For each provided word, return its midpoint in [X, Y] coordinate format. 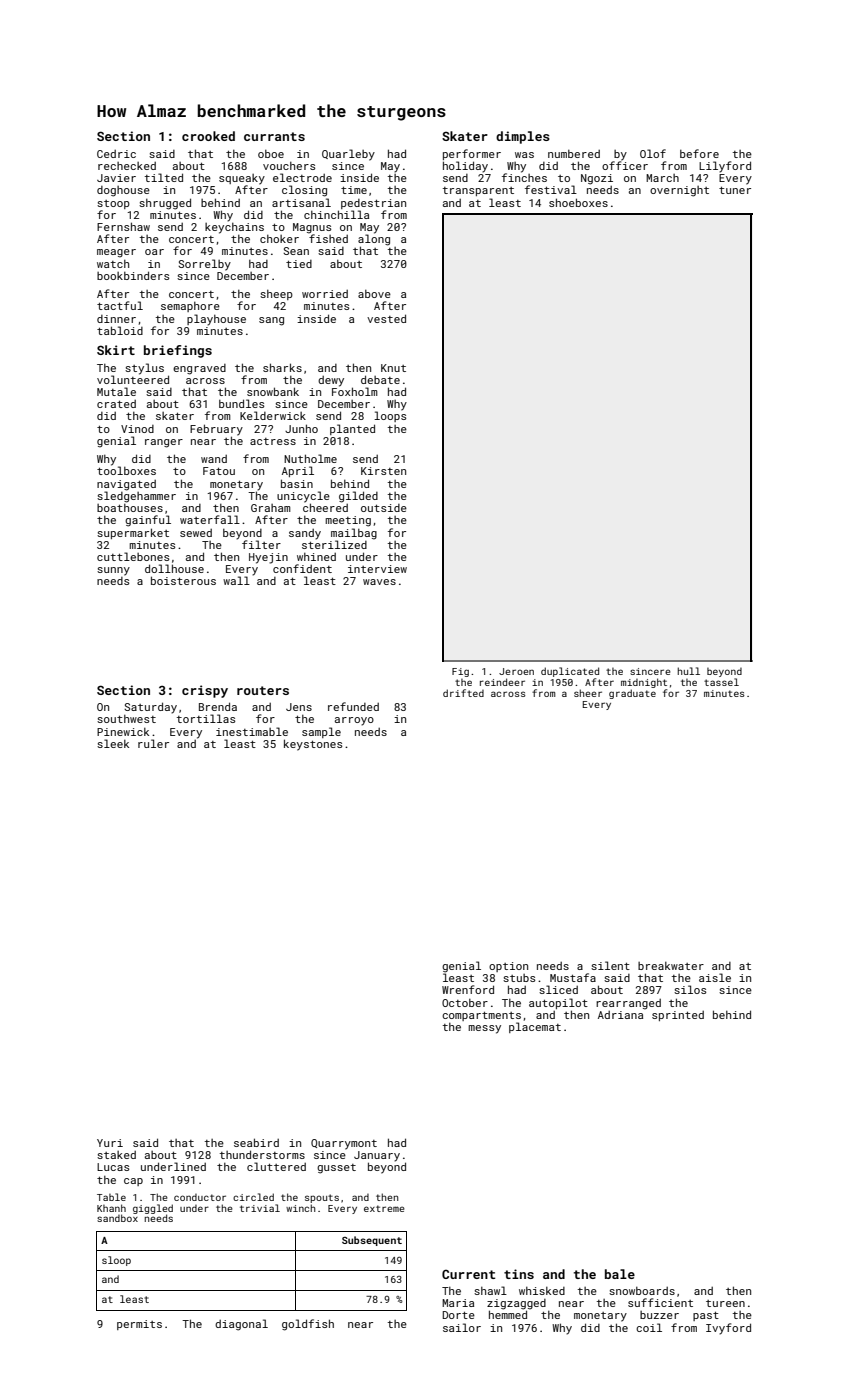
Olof [653, 153]
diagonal [241, 1325]
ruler [153, 743]
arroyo [354, 721]
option [508, 967]
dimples [523, 137]
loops [390, 416]
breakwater [671, 966]
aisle [715, 977]
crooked [208, 136]
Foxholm [355, 391]
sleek [113, 743]
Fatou [219, 471]
